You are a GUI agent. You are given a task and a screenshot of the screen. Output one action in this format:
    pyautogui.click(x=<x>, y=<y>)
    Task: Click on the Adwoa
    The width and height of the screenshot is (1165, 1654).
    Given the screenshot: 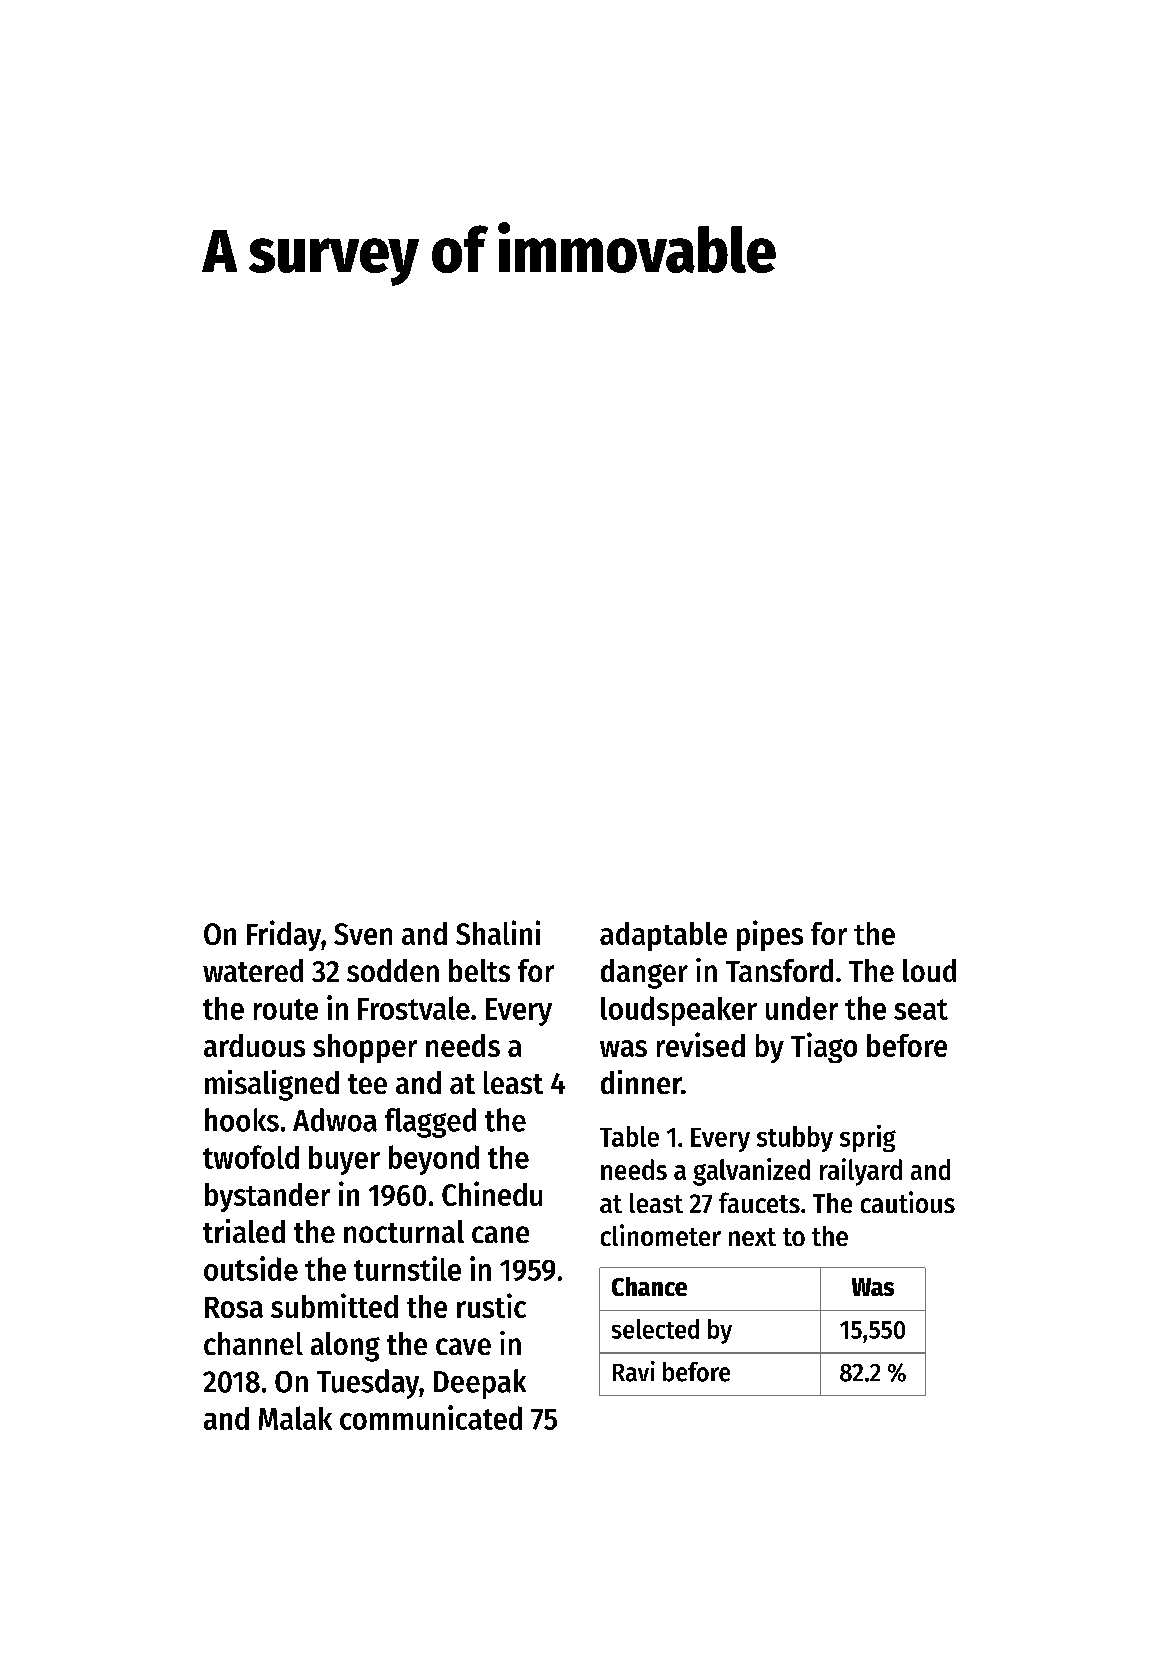 What is the action you would take?
    pyautogui.click(x=335, y=1120)
